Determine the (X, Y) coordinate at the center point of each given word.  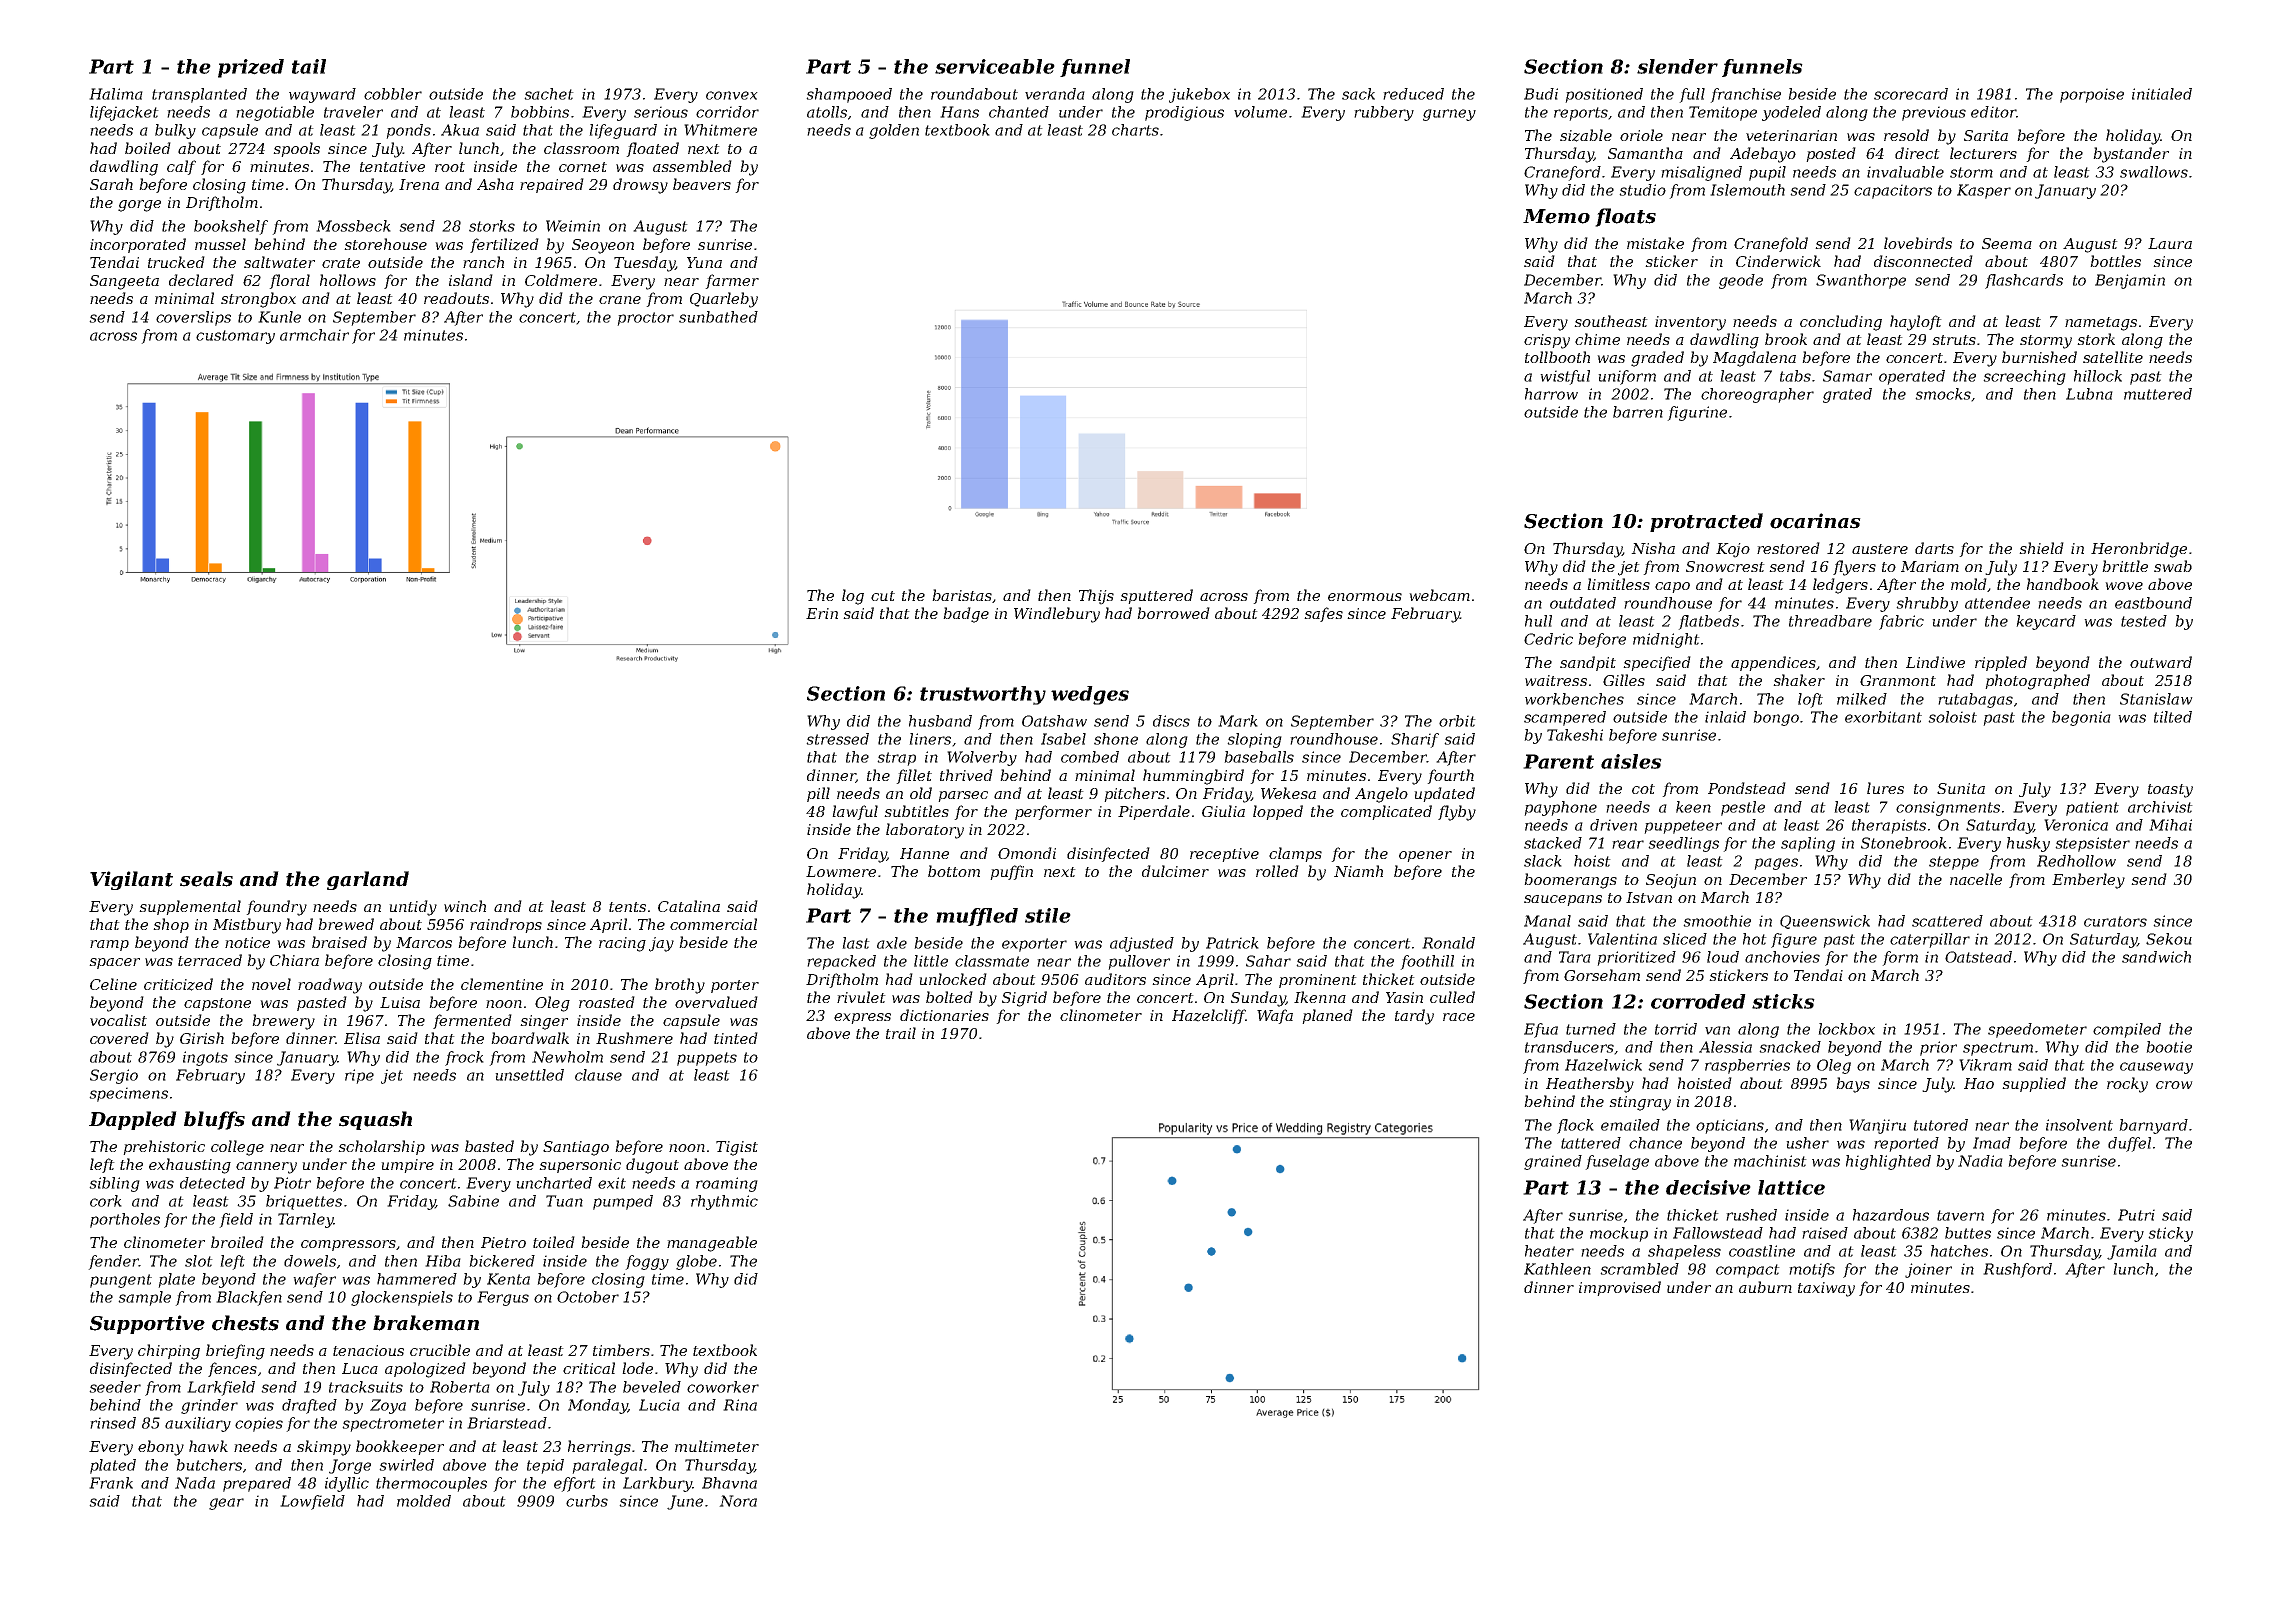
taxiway (1826, 1289)
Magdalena (1754, 359)
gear (226, 1504)
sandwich (2156, 957)
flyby (1457, 813)
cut (883, 596)
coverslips (193, 318)
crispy (1547, 341)
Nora (738, 1501)
